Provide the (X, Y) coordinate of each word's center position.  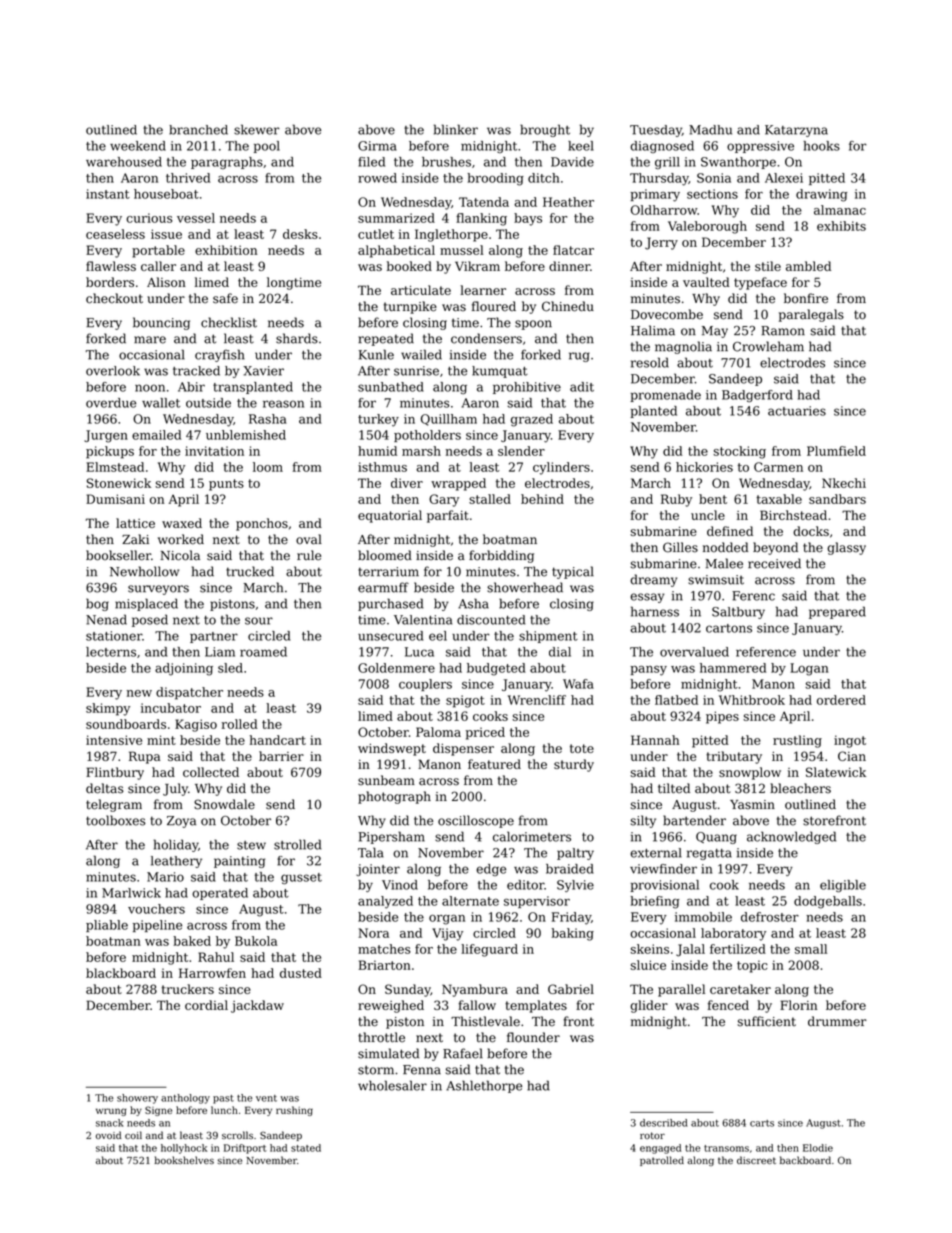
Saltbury (738, 613)
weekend (138, 146)
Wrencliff (537, 700)
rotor (652, 1135)
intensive (114, 740)
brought (545, 130)
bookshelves (184, 1160)
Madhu (710, 130)
